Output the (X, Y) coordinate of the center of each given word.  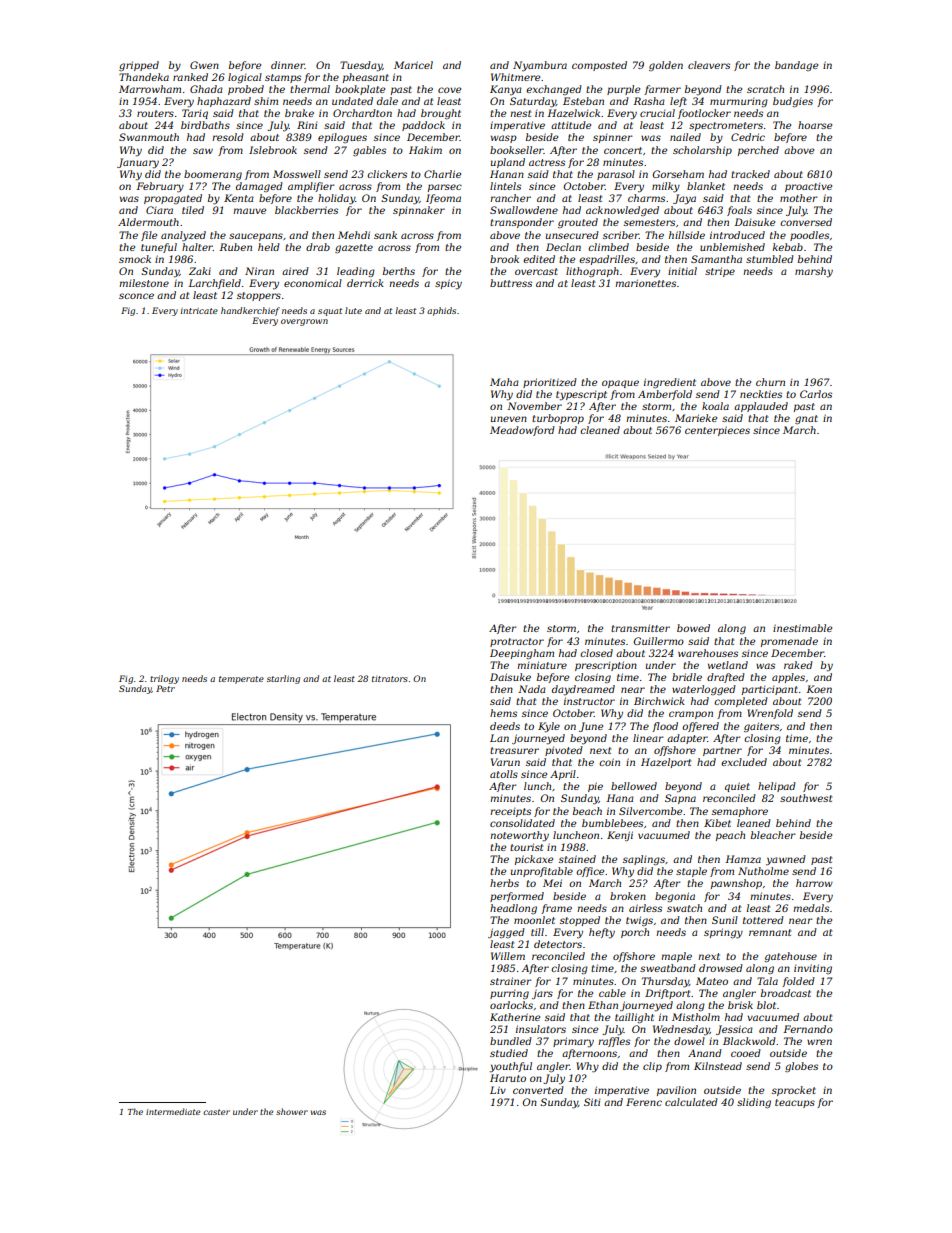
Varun (505, 762)
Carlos (816, 394)
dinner (288, 65)
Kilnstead (718, 1066)
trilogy (164, 679)
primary (573, 1042)
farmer (662, 90)
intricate (199, 311)
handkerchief (250, 311)
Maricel (413, 65)
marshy (814, 272)
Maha (504, 382)
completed (741, 702)
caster (216, 1112)
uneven (509, 419)
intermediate (173, 1111)
